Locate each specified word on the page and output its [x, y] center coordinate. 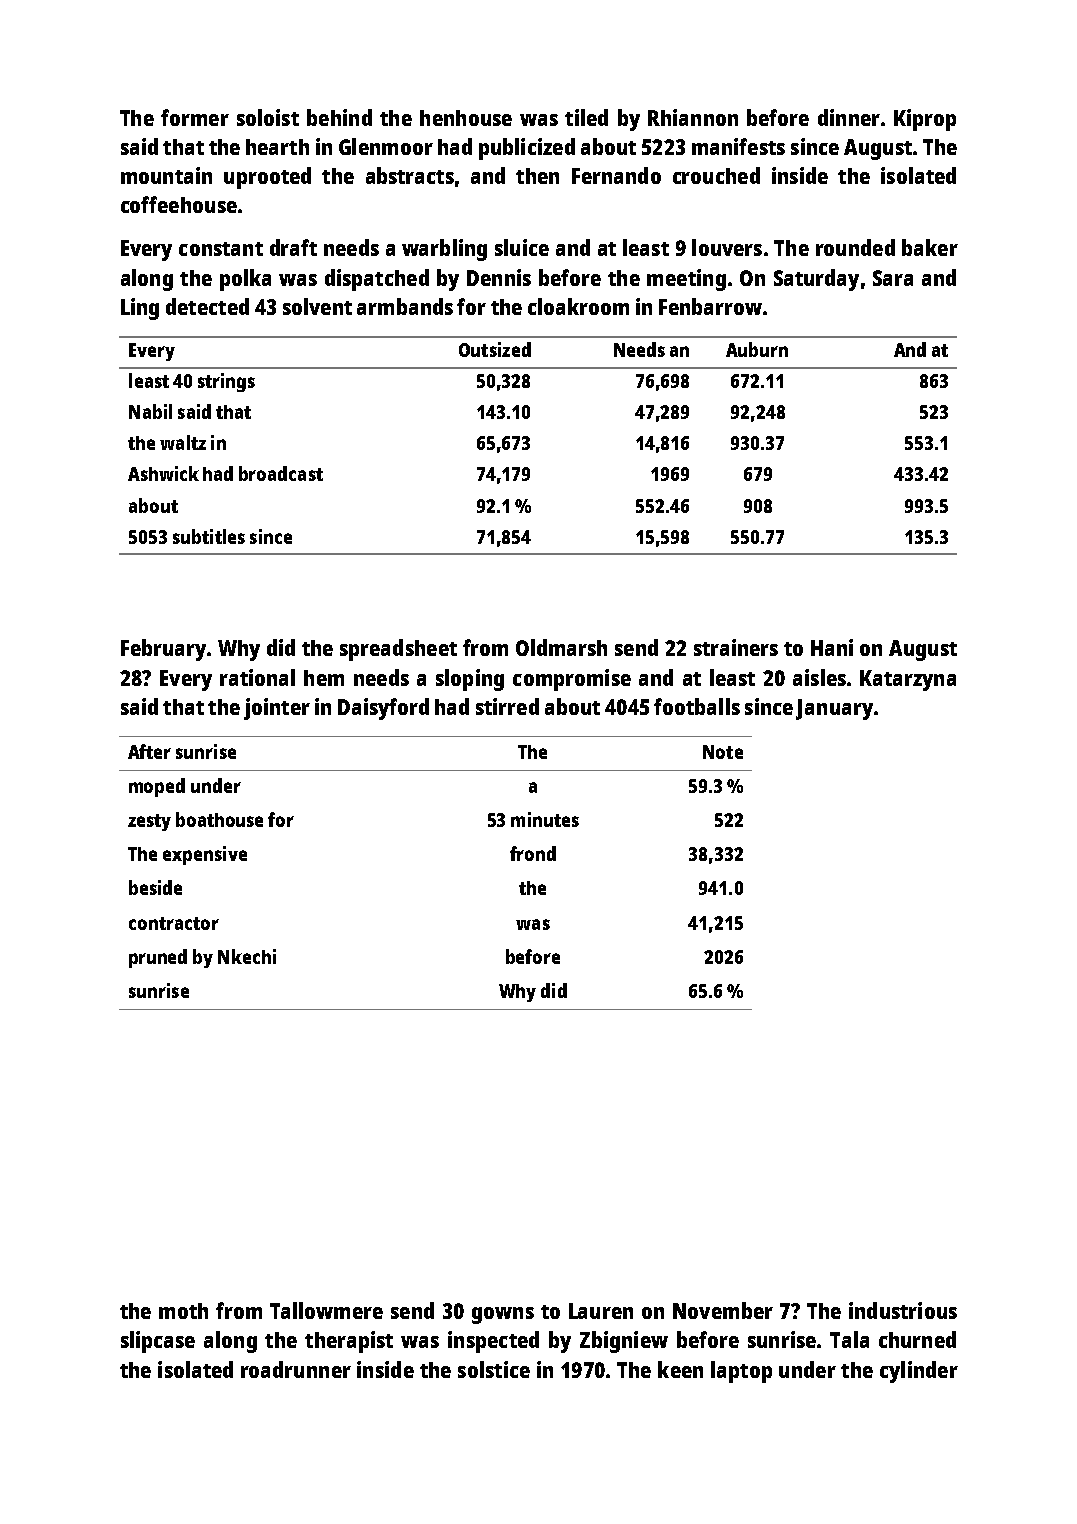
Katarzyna [908, 680]
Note [723, 752]
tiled [586, 117]
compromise [572, 680]
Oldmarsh [561, 647]
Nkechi [247, 956]
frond [533, 853]
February [163, 650]
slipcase [158, 1342]
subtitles [209, 536]
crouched [716, 175]
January [834, 709]
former [195, 117]
